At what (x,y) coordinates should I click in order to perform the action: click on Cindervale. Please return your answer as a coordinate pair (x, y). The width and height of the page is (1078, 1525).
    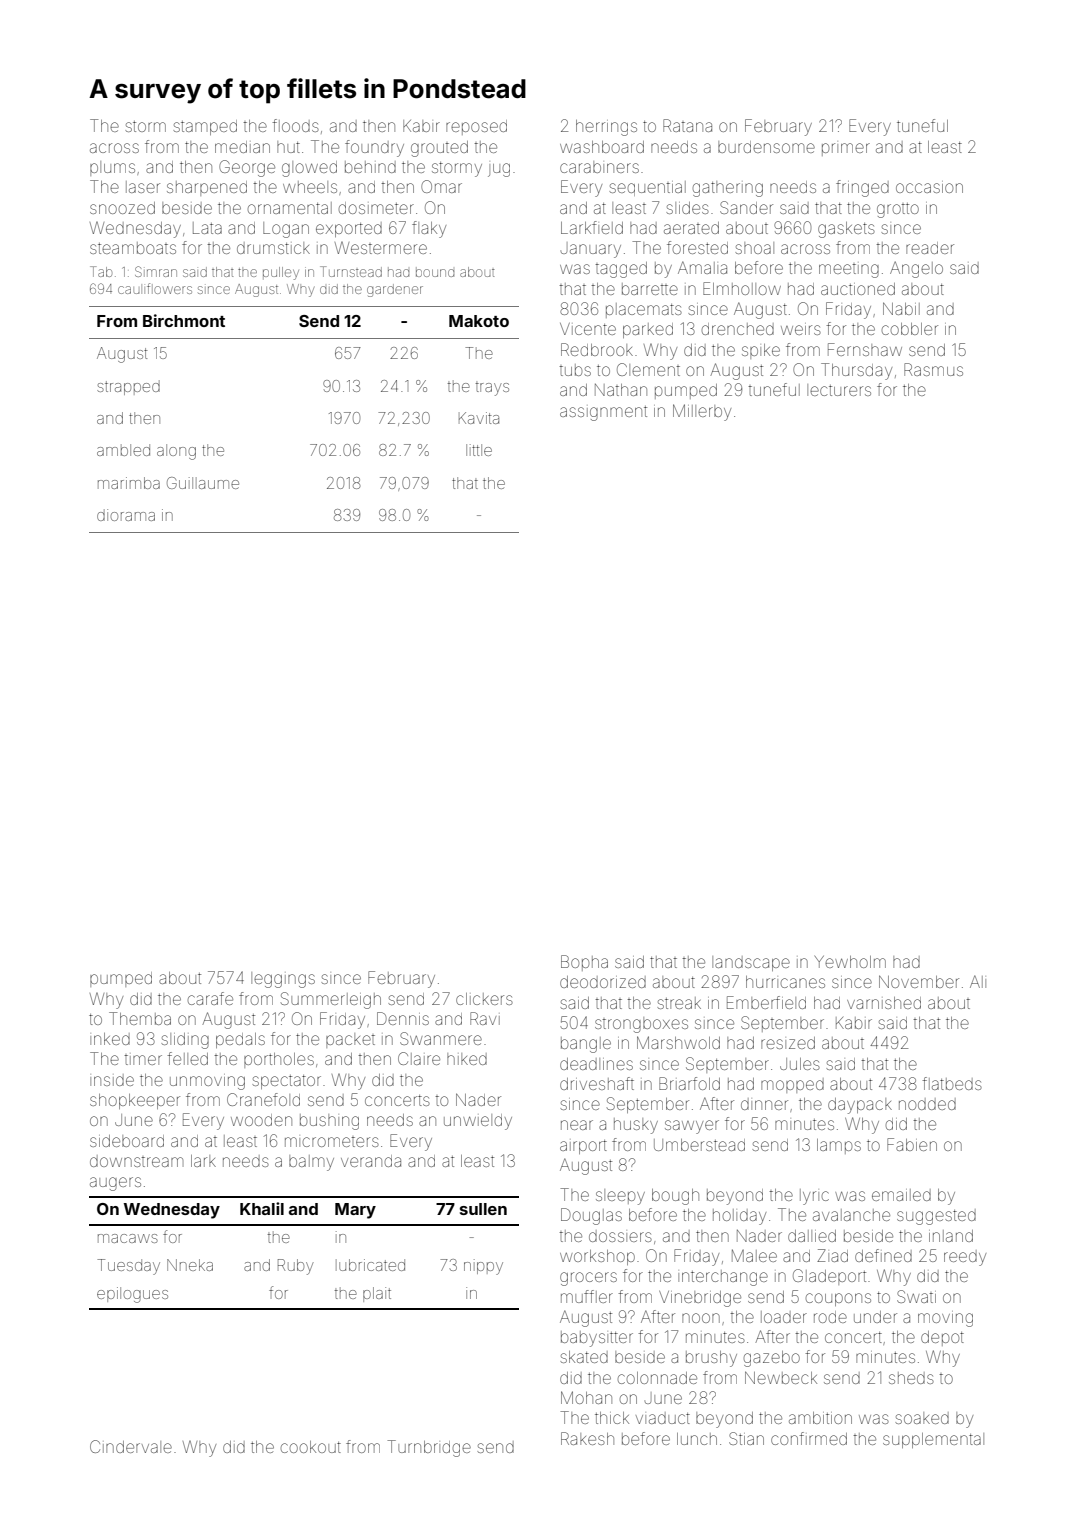
    Looking at the image, I should click on (131, 1446).
